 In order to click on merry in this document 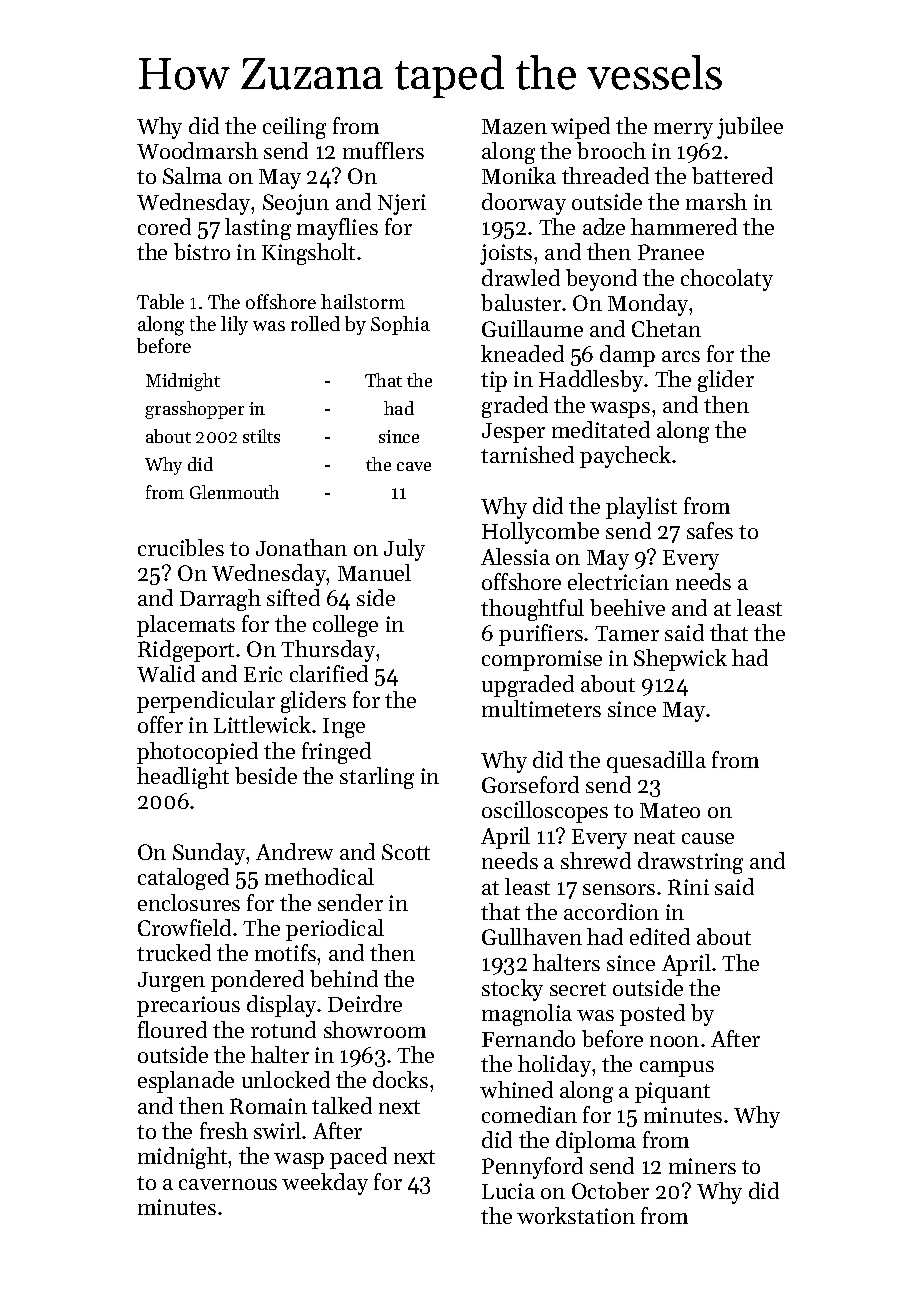, I will do `click(683, 131)`.
